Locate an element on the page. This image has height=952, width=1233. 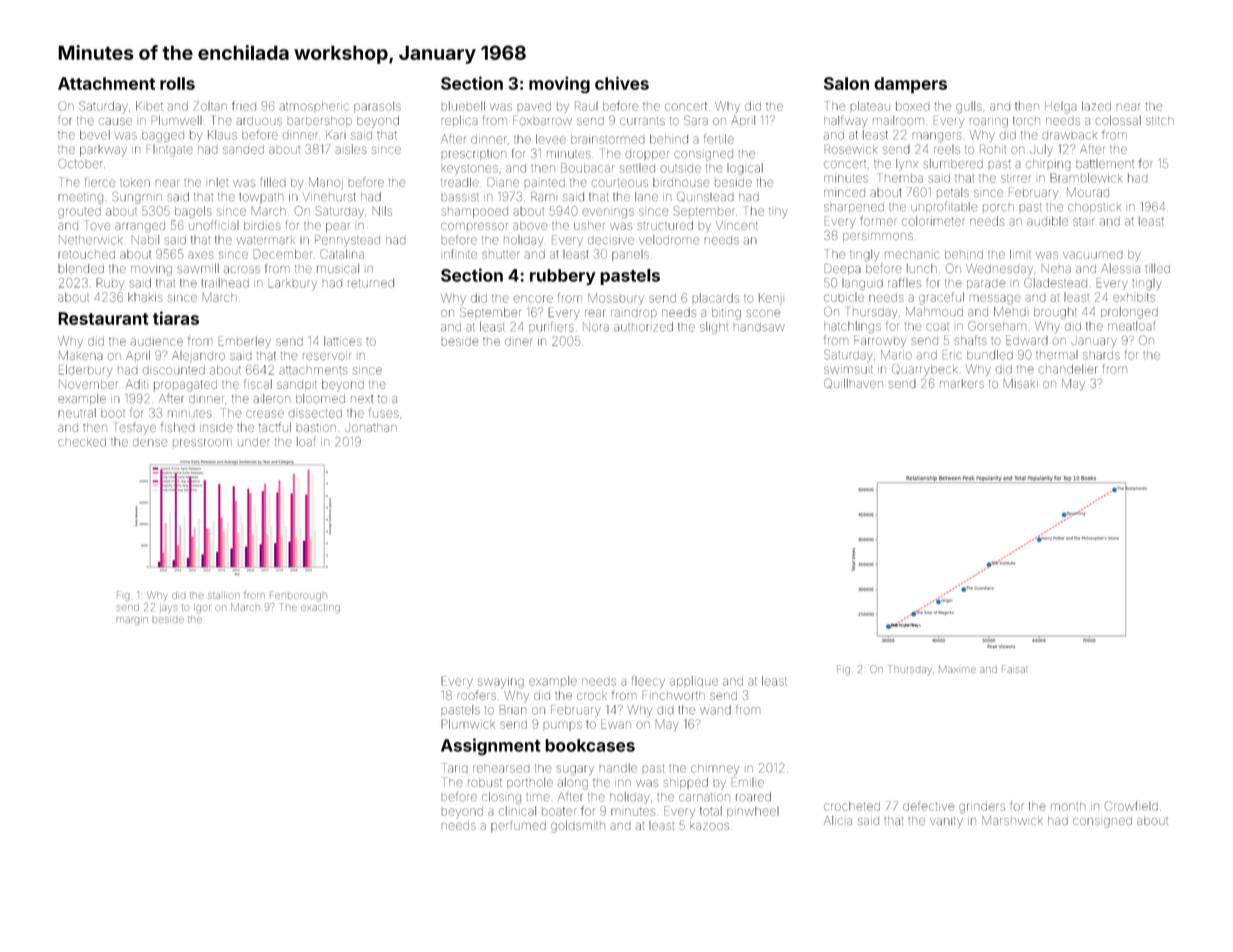
chives is located at coordinates (622, 83).
